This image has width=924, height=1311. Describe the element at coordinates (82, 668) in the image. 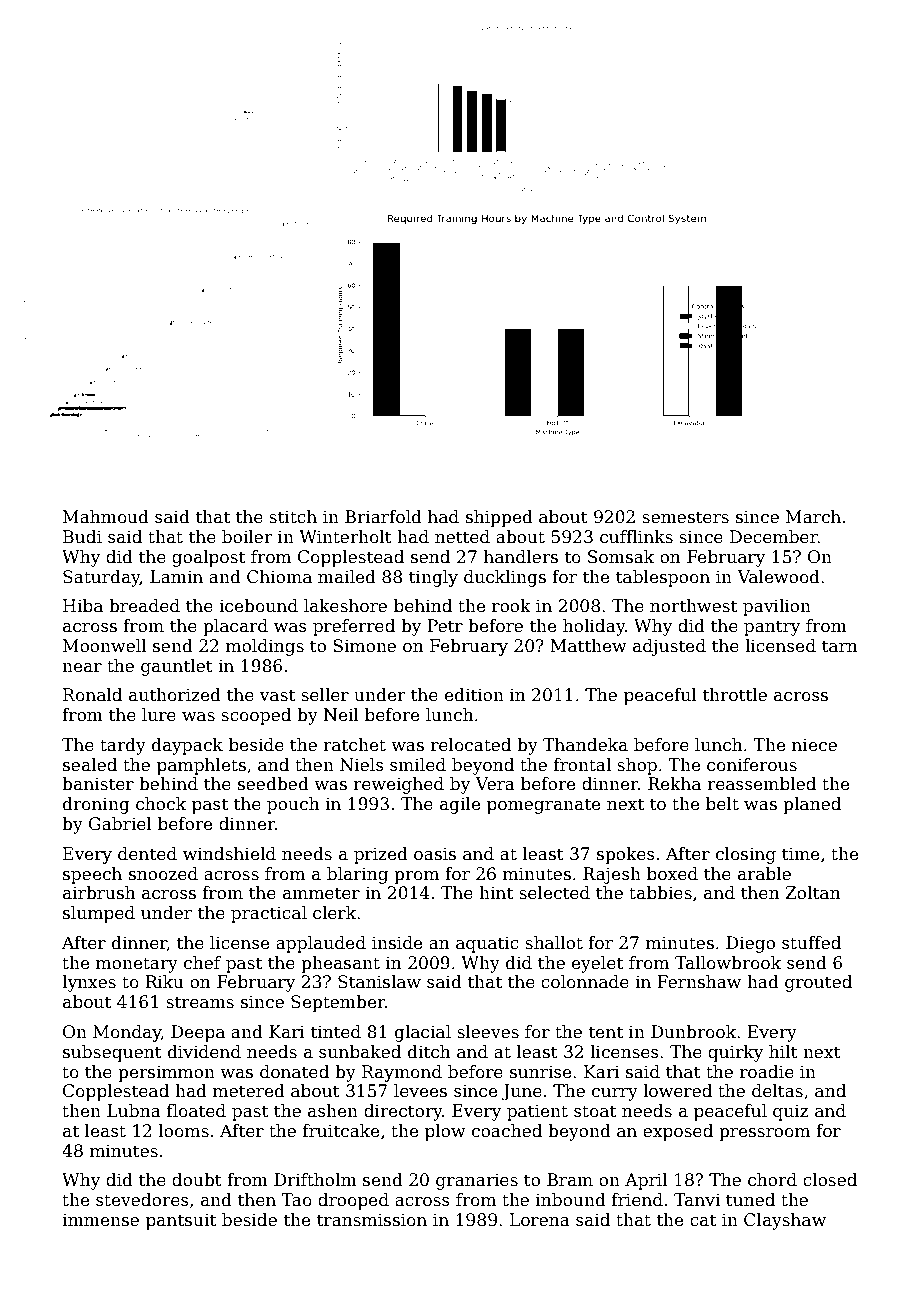

I see `near` at that location.
